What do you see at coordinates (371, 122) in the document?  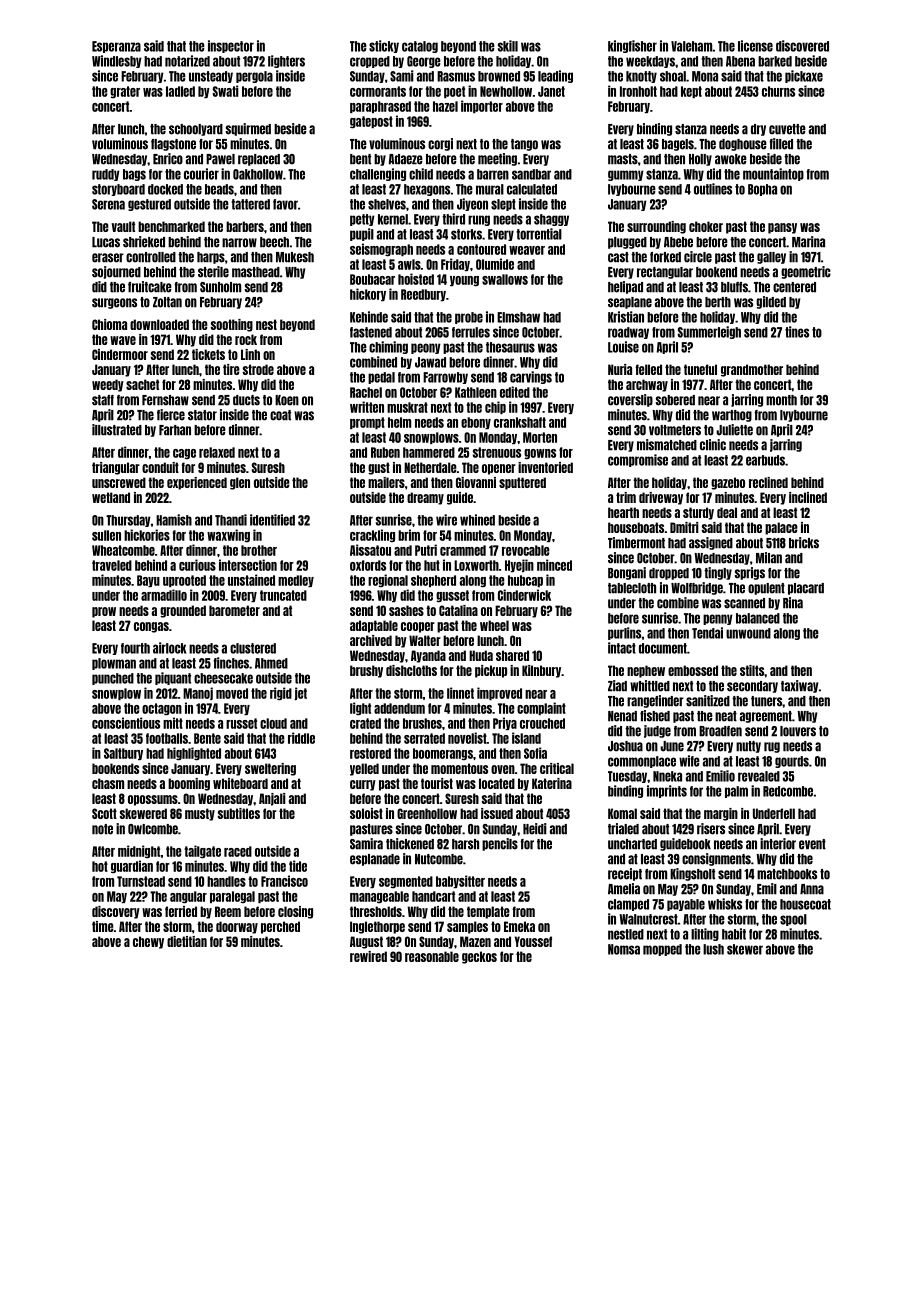 I see `gatepost` at bounding box center [371, 122].
